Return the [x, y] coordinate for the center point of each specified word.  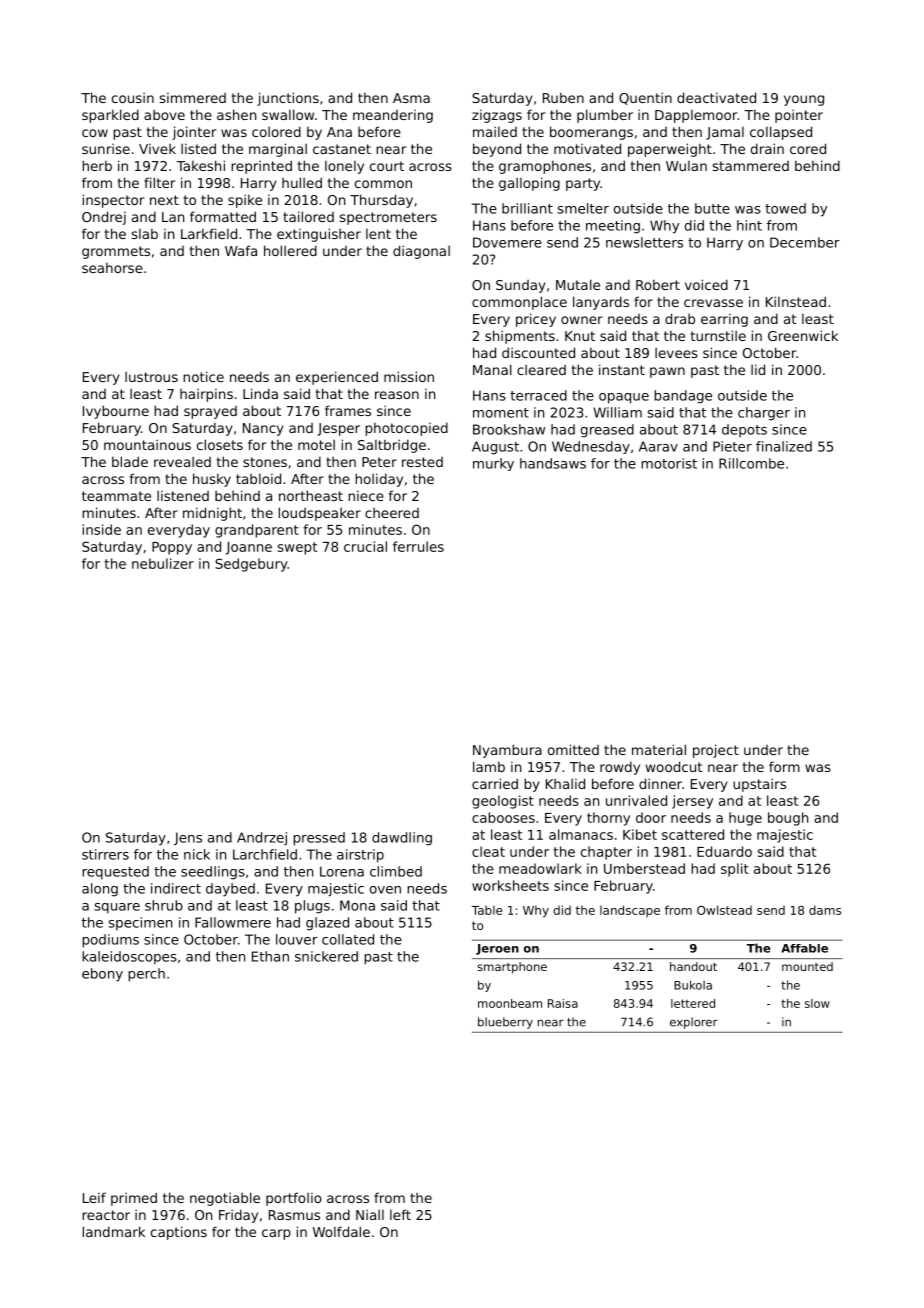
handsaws [553, 463]
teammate [116, 496]
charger [764, 414]
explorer [693, 1023]
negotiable [225, 1199]
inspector [113, 201]
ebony [102, 975]
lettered [693, 1003]
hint [749, 225]
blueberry [505, 1023]
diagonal [421, 252]
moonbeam [510, 1003]
